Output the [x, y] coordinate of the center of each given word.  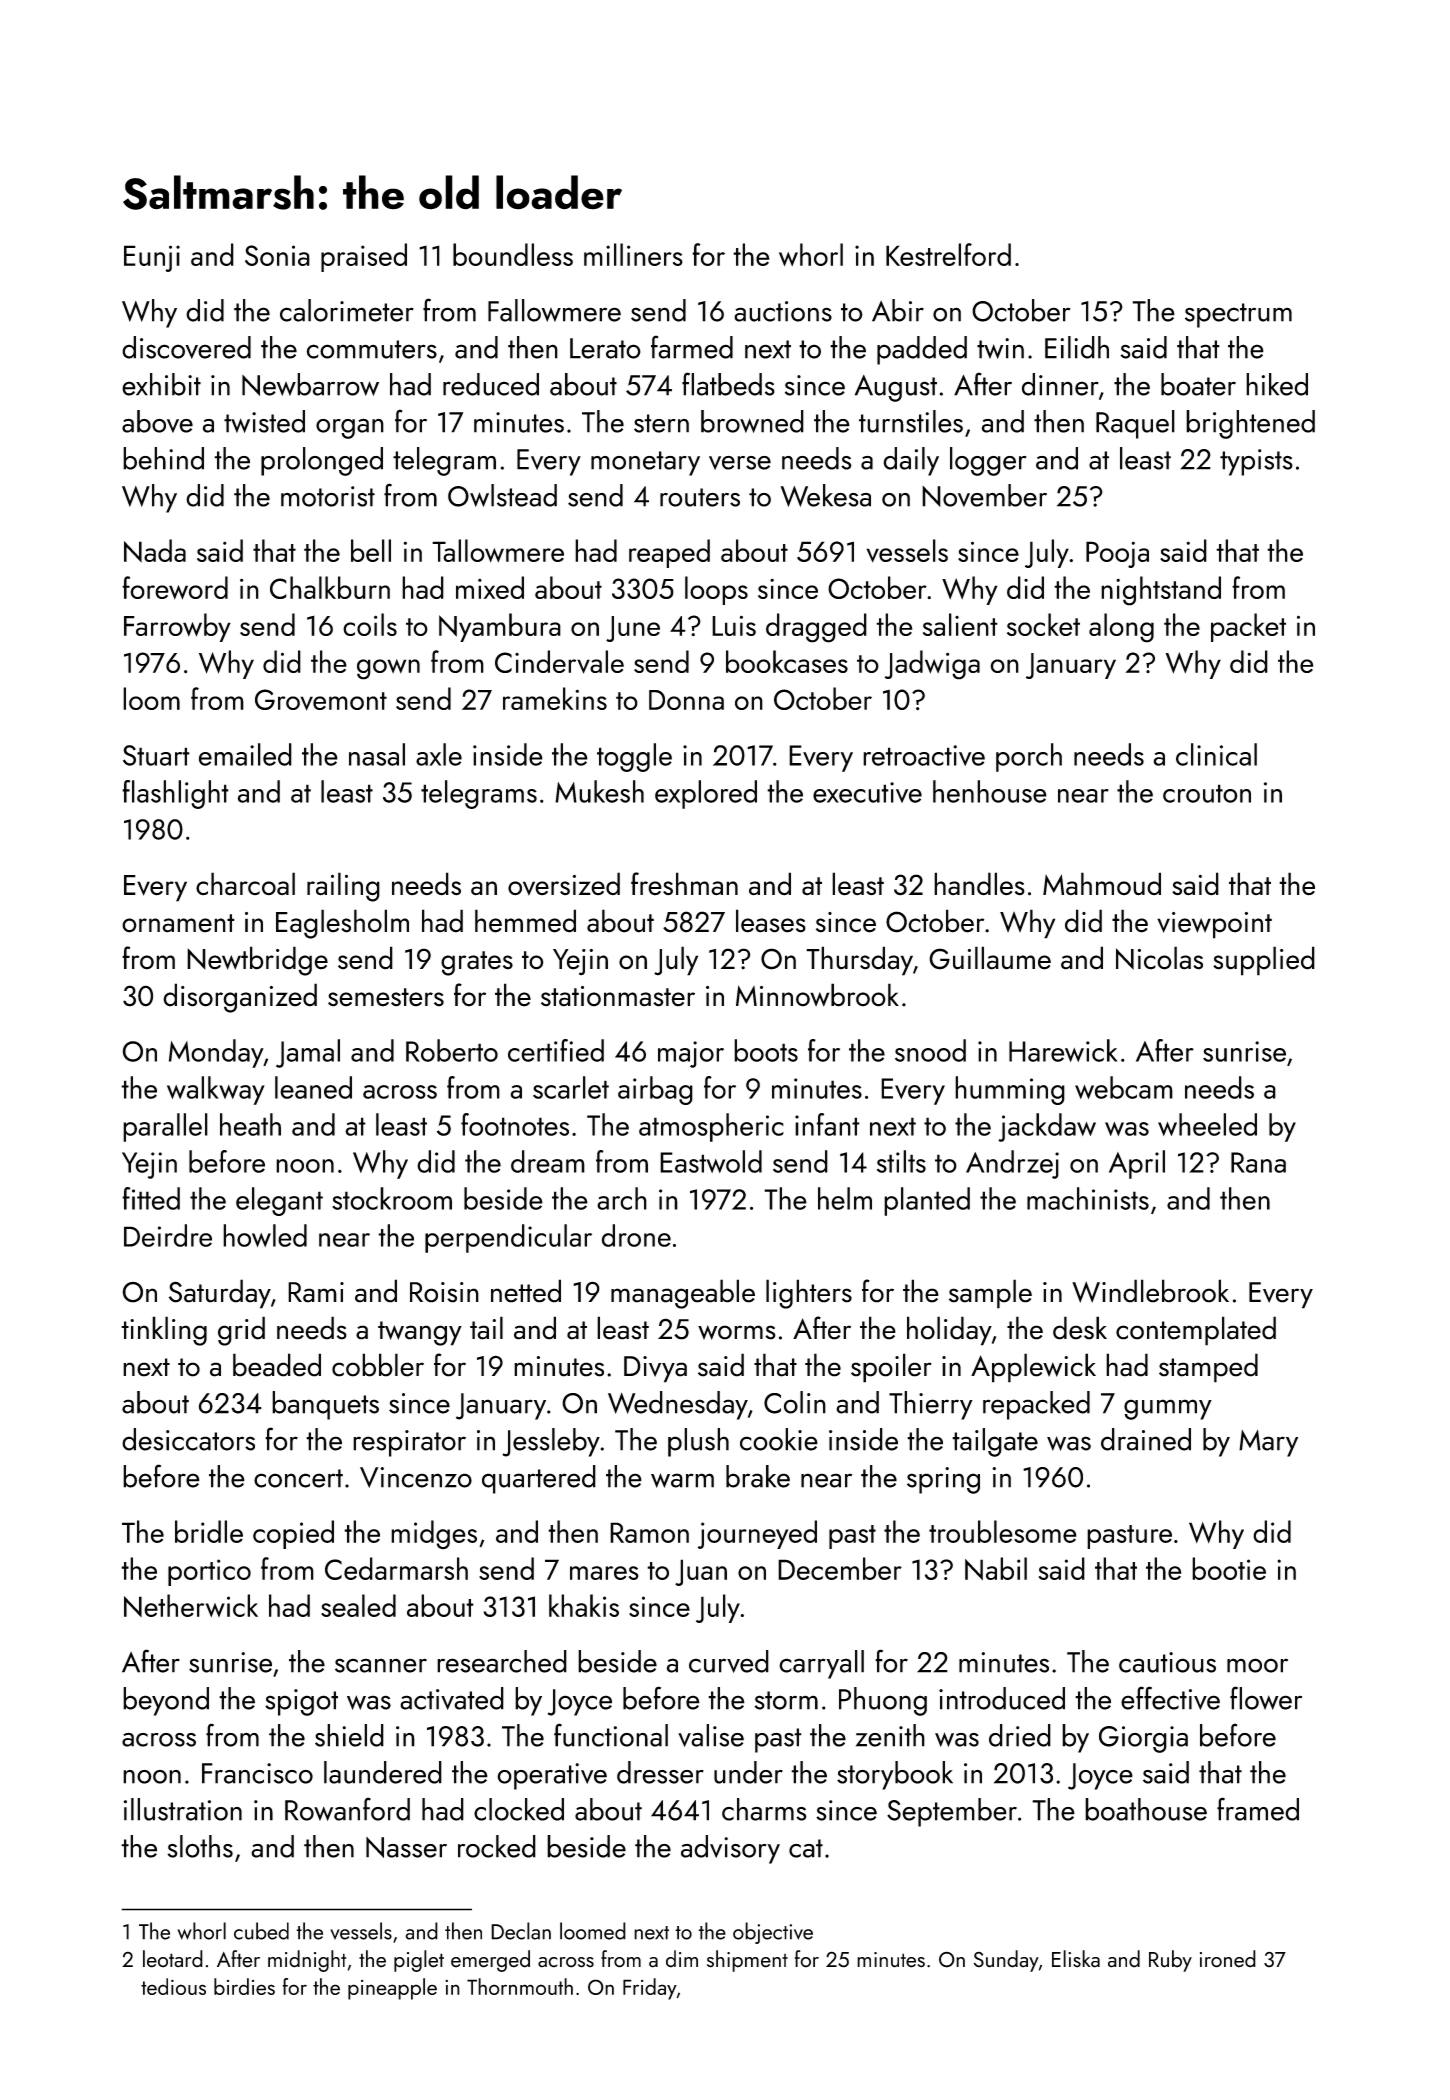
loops [716, 590]
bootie [1229, 1568]
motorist [328, 496]
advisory [730, 1849]
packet [1248, 627]
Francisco [257, 1773]
